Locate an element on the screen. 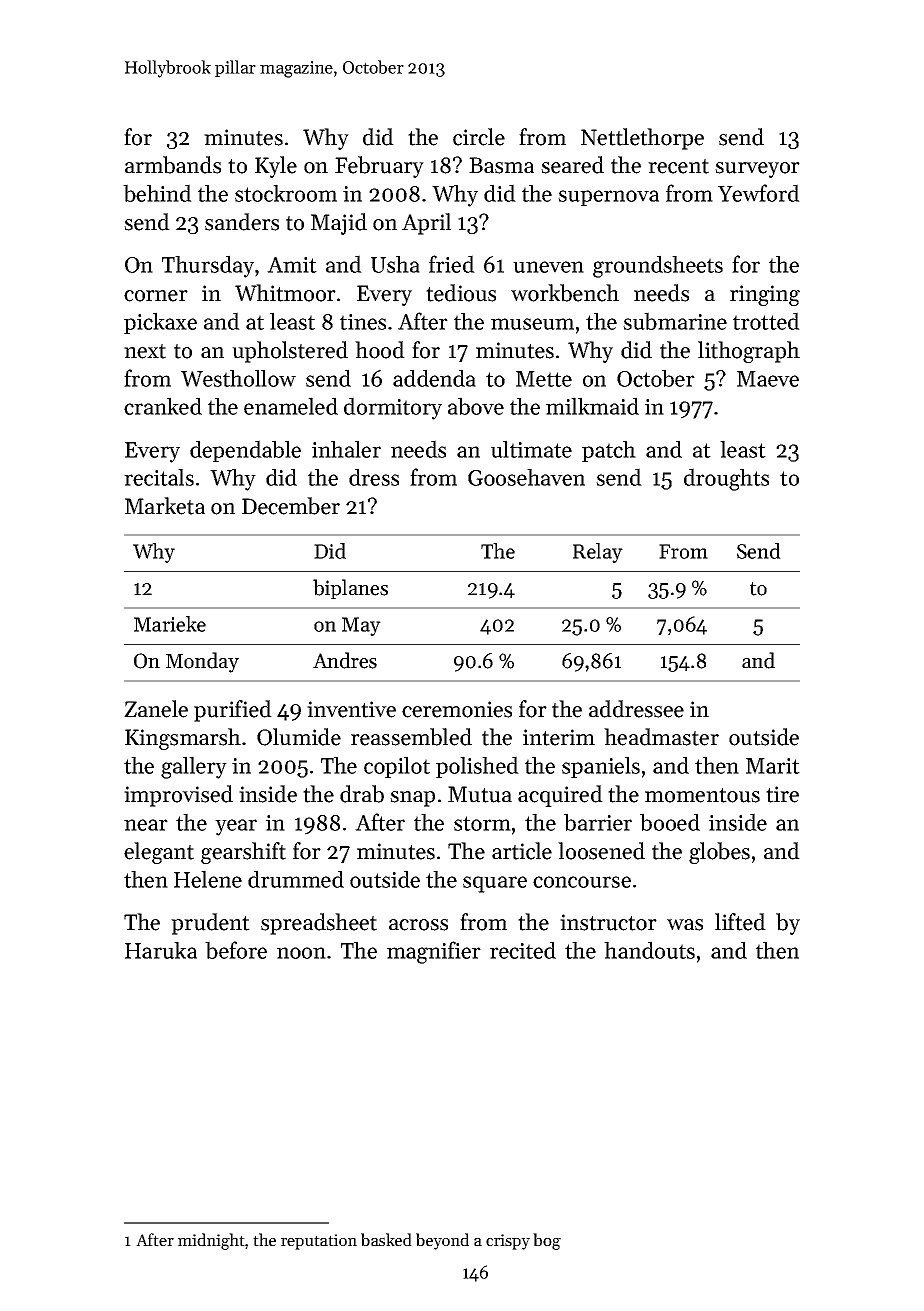 This screenshot has height=1311, width=924. April is located at coordinates (426, 224).
